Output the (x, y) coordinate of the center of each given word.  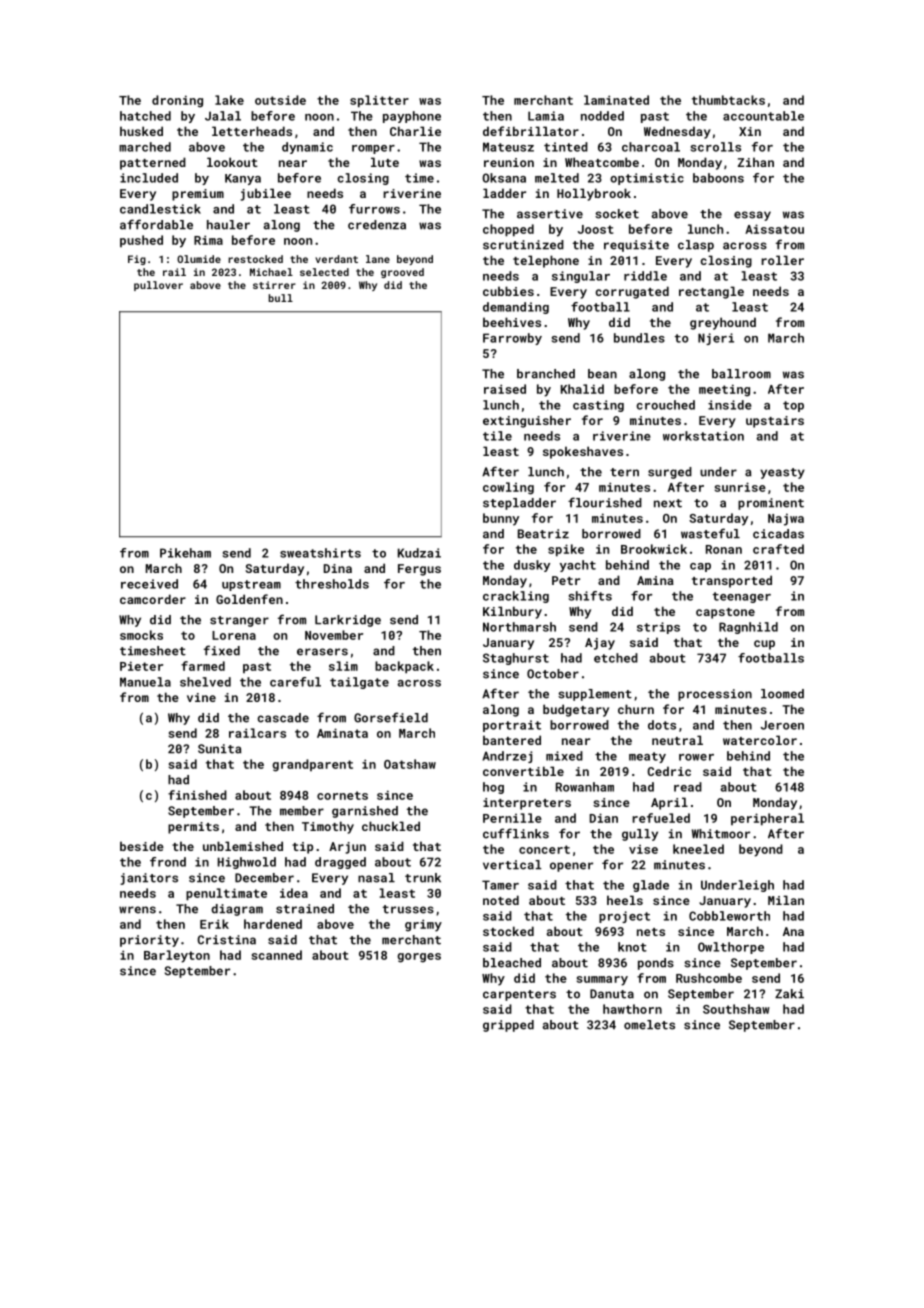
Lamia (546, 116)
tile (497, 436)
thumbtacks (728, 100)
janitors (149, 879)
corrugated (632, 292)
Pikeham (185, 553)
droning (177, 101)
